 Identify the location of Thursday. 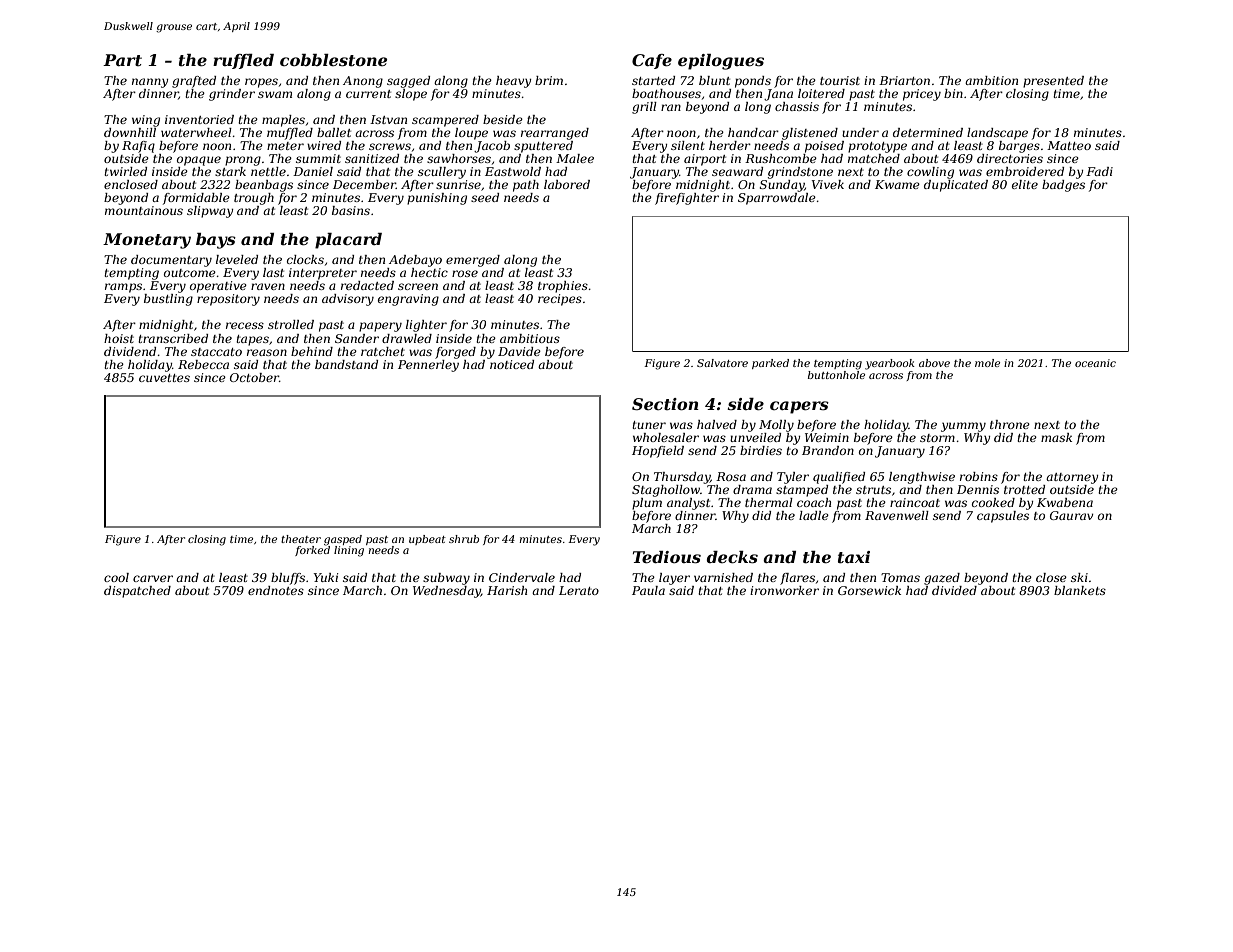
(682, 478).
